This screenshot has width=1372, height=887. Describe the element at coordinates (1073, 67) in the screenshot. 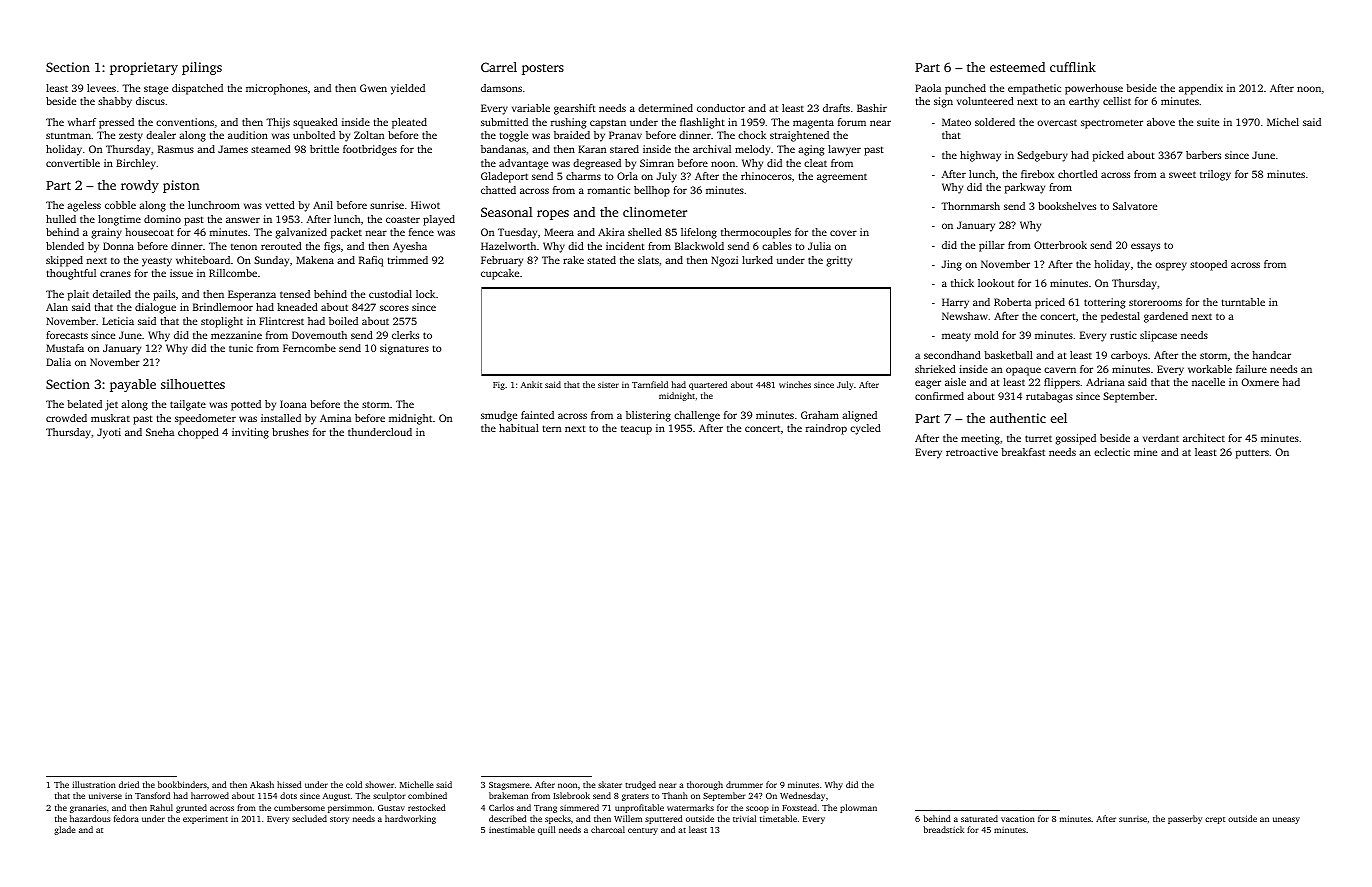

I see `cufflink` at that location.
